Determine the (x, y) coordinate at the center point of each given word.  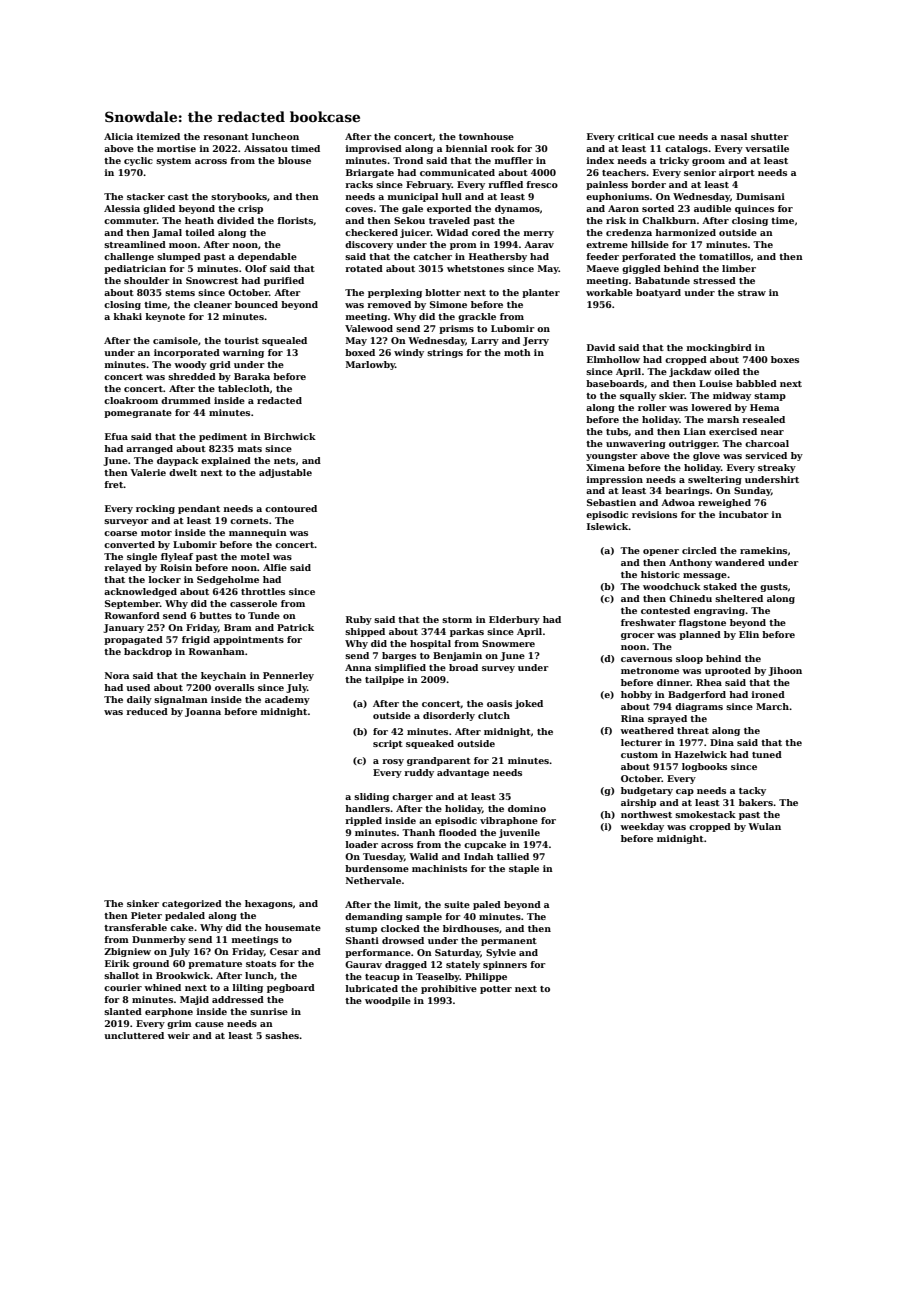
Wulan (764, 826)
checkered (371, 232)
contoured (291, 508)
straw (752, 293)
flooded (458, 832)
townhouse (486, 136)
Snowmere (508, 643)
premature (215, 965)
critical (636, 136)
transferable (135, 927)
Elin (749, 634)
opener (661, 552)
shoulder (147, 280)
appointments (248, 640)
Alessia (122, 208)
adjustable (285, 473)
